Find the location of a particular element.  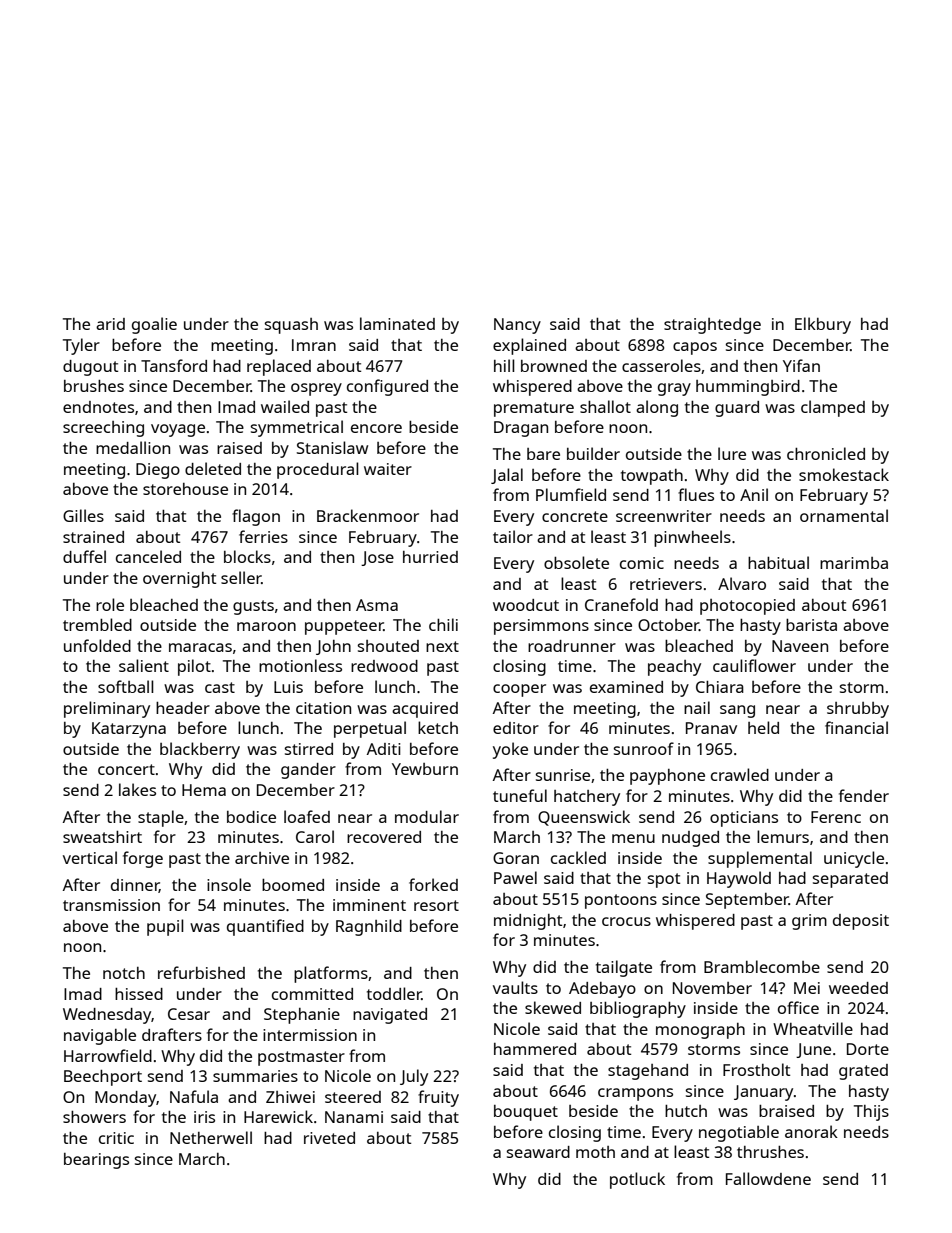

Gilles is located at coordinates (83, 515).
